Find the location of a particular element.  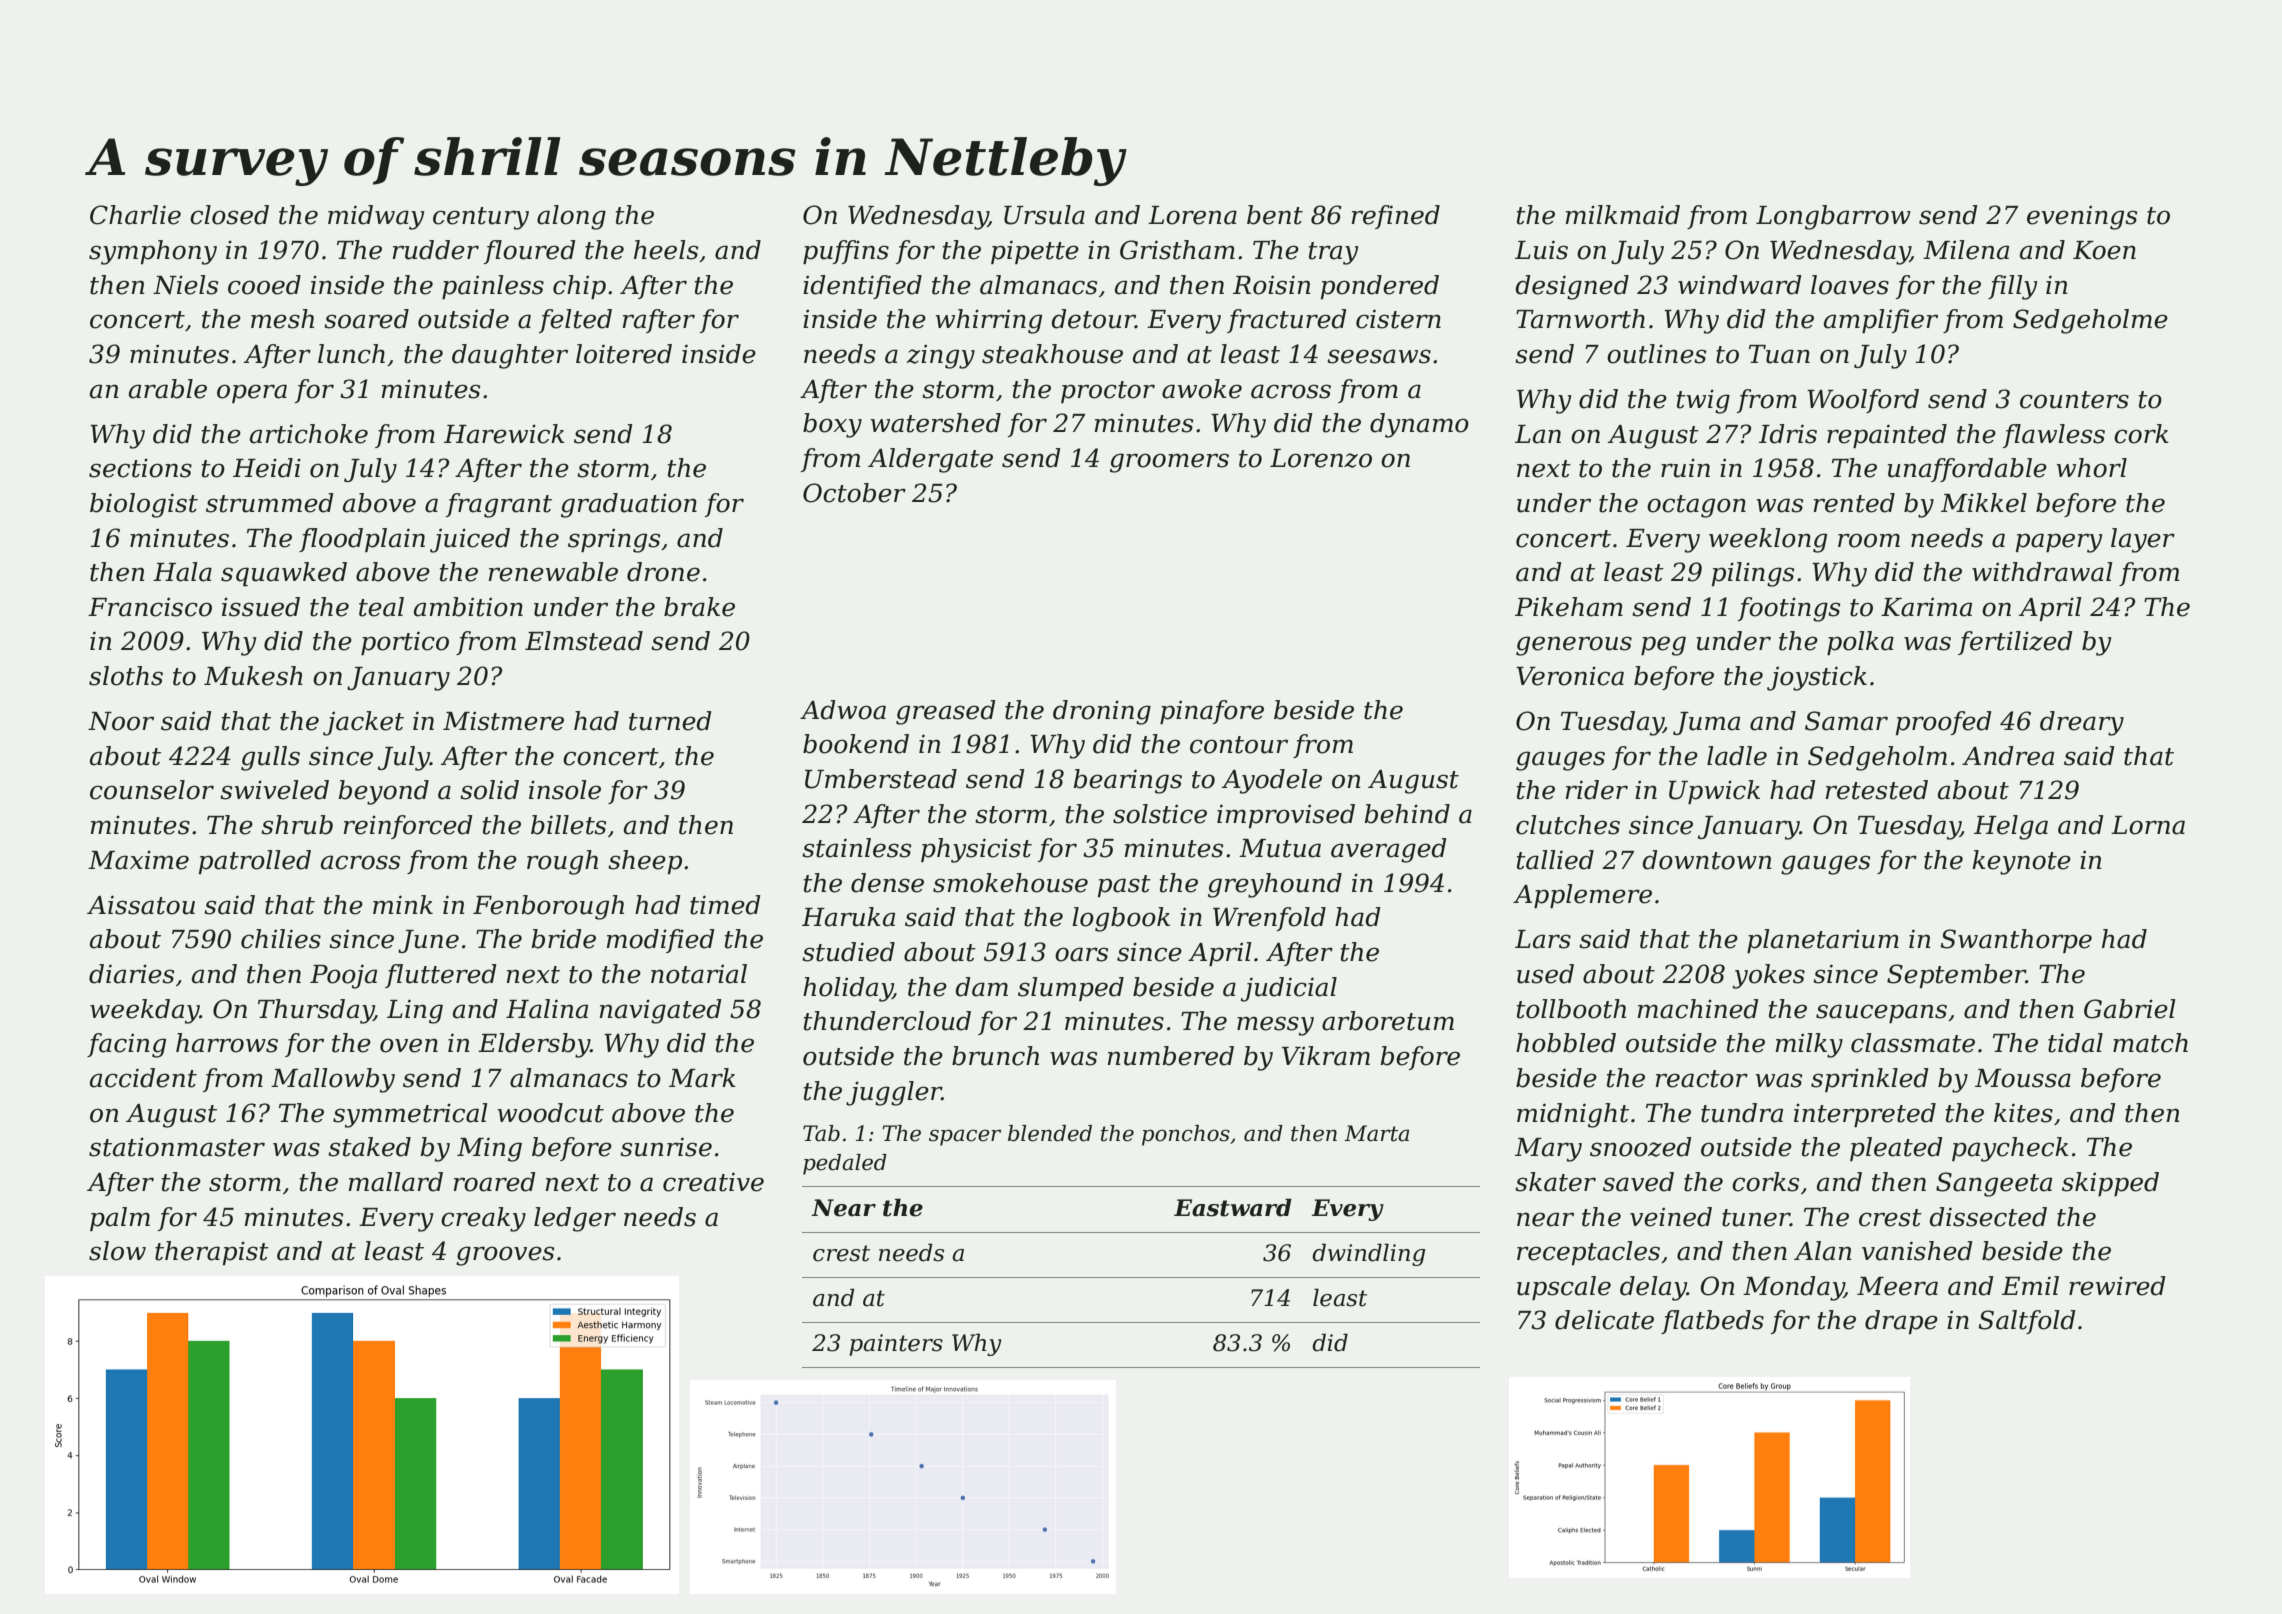

arboretum is located at coordinates (1388, 1021).
